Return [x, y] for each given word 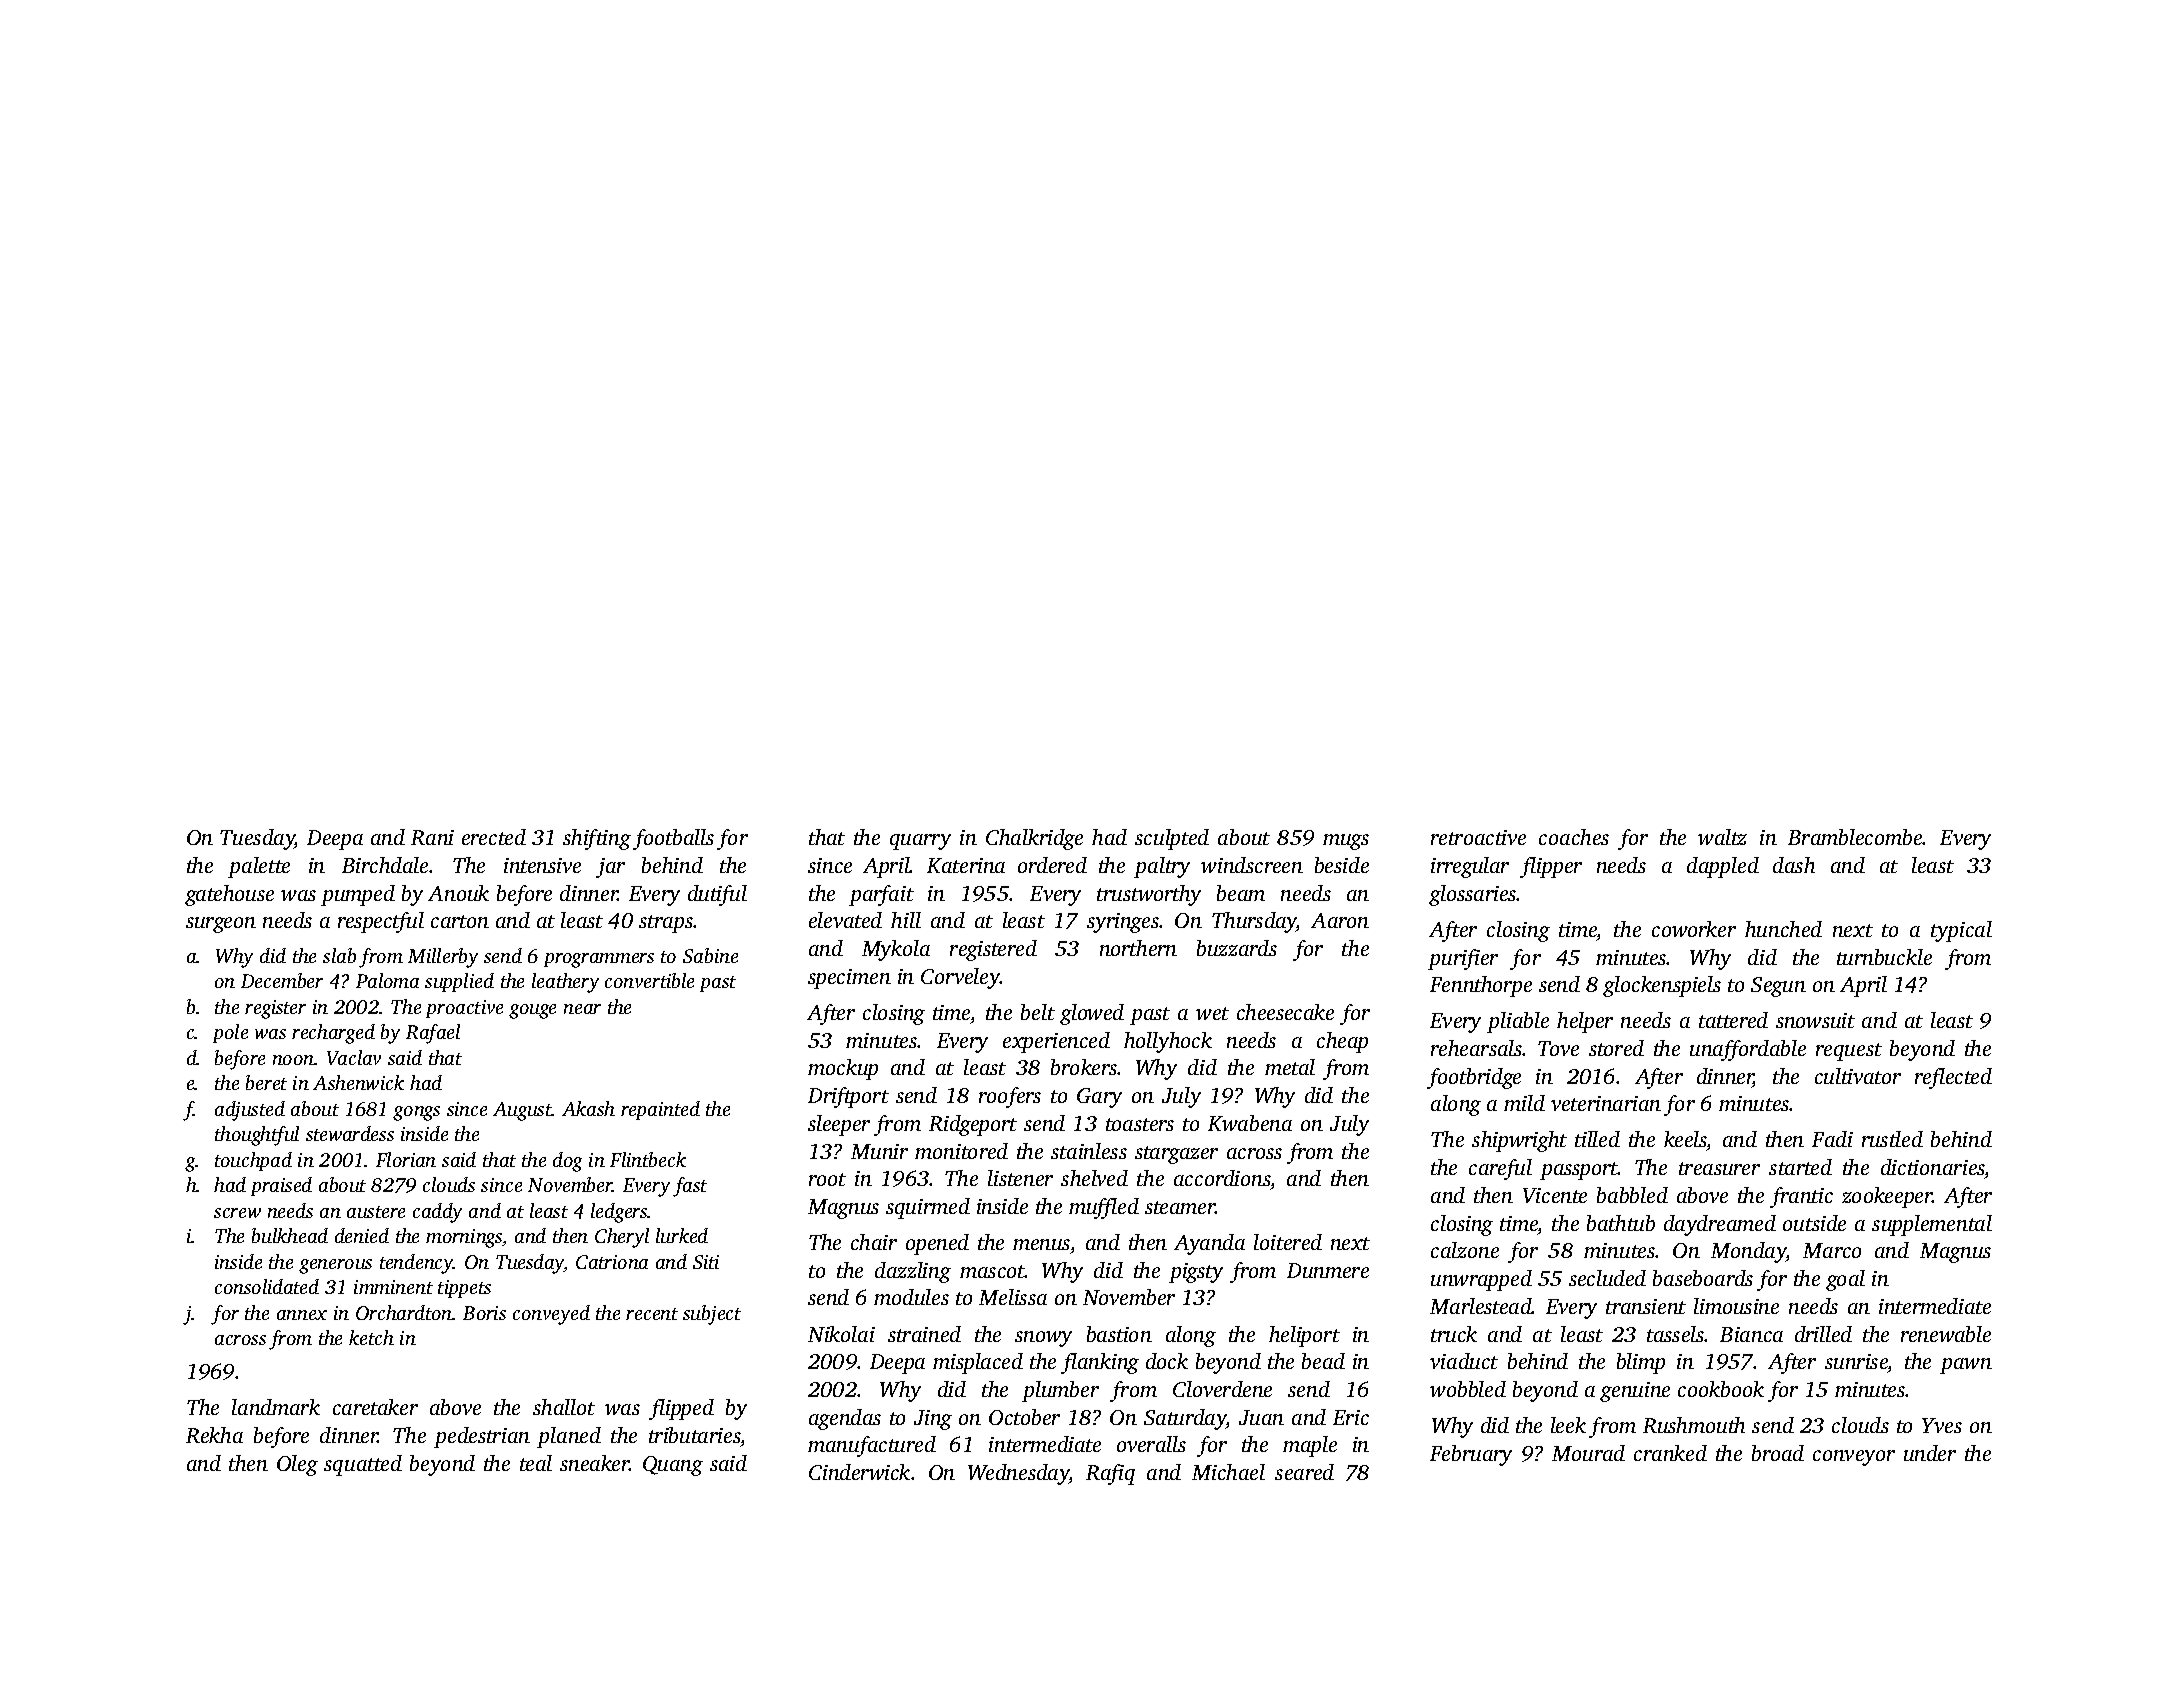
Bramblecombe [1855, 837]
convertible [649, 980]
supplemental [1932, 1225]
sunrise [1856, 1363]
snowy [1043, 1339]
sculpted [1172, 839]
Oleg [297, 1465]
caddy [437, 1213]
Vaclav [354, 1057]
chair [874, 1242]
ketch [371, 1337]
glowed [1092, 1014]
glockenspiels [1662, 986]
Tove [1558, 1048]
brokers [1084, 1067]
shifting [597, 839]
